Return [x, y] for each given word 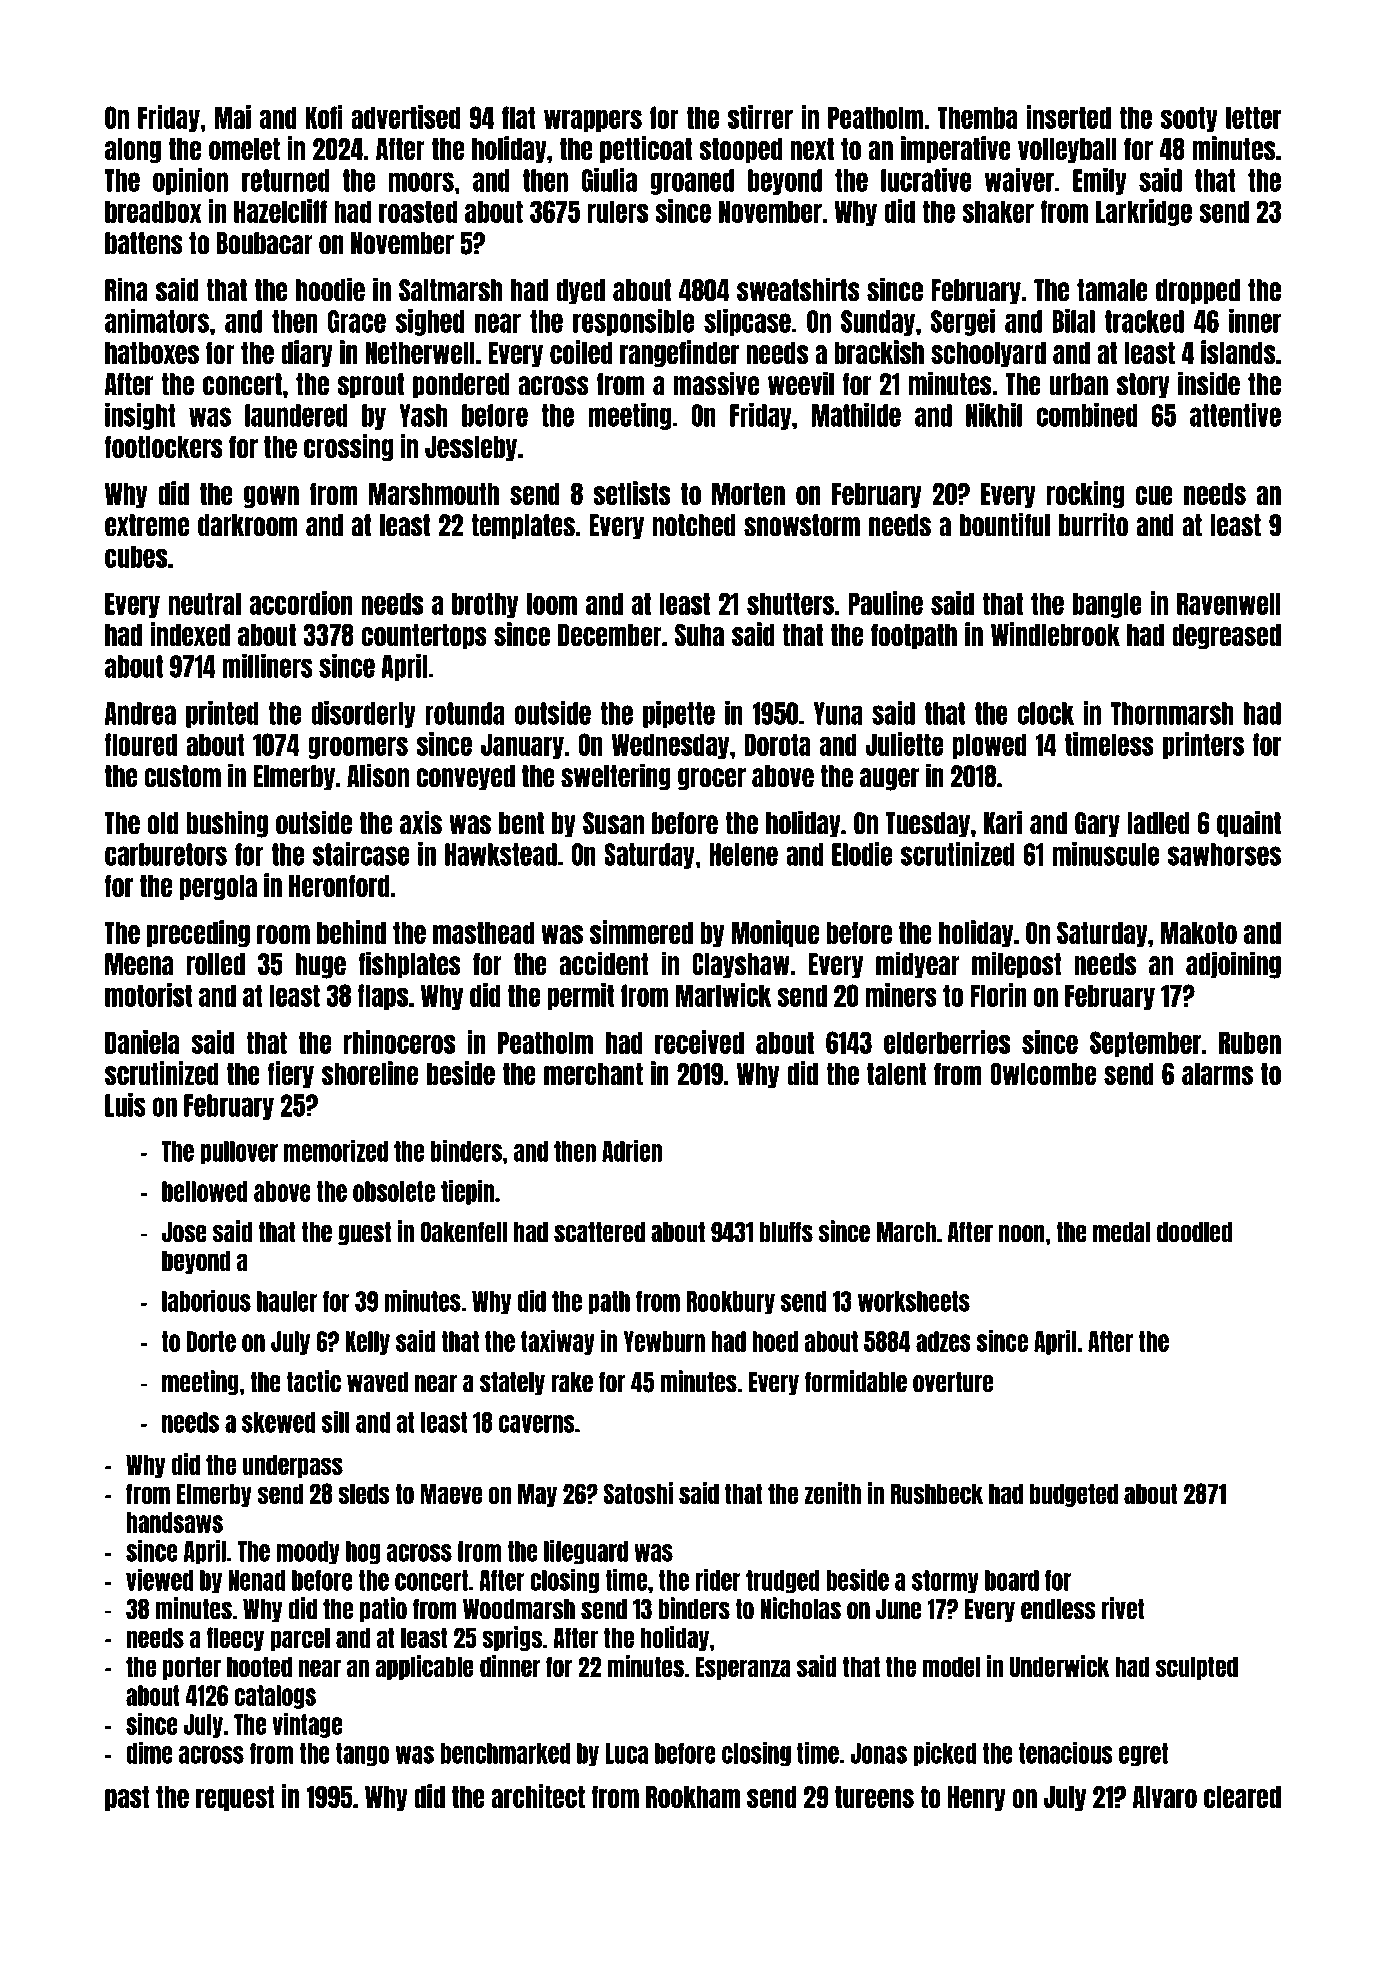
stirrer [760, 117]
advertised [405, 117]
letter [1253, 117]
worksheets [914, 1301]
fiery [291, 1074]
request [235, 1798]
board [1012, 1580]
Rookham [693, 1797]
